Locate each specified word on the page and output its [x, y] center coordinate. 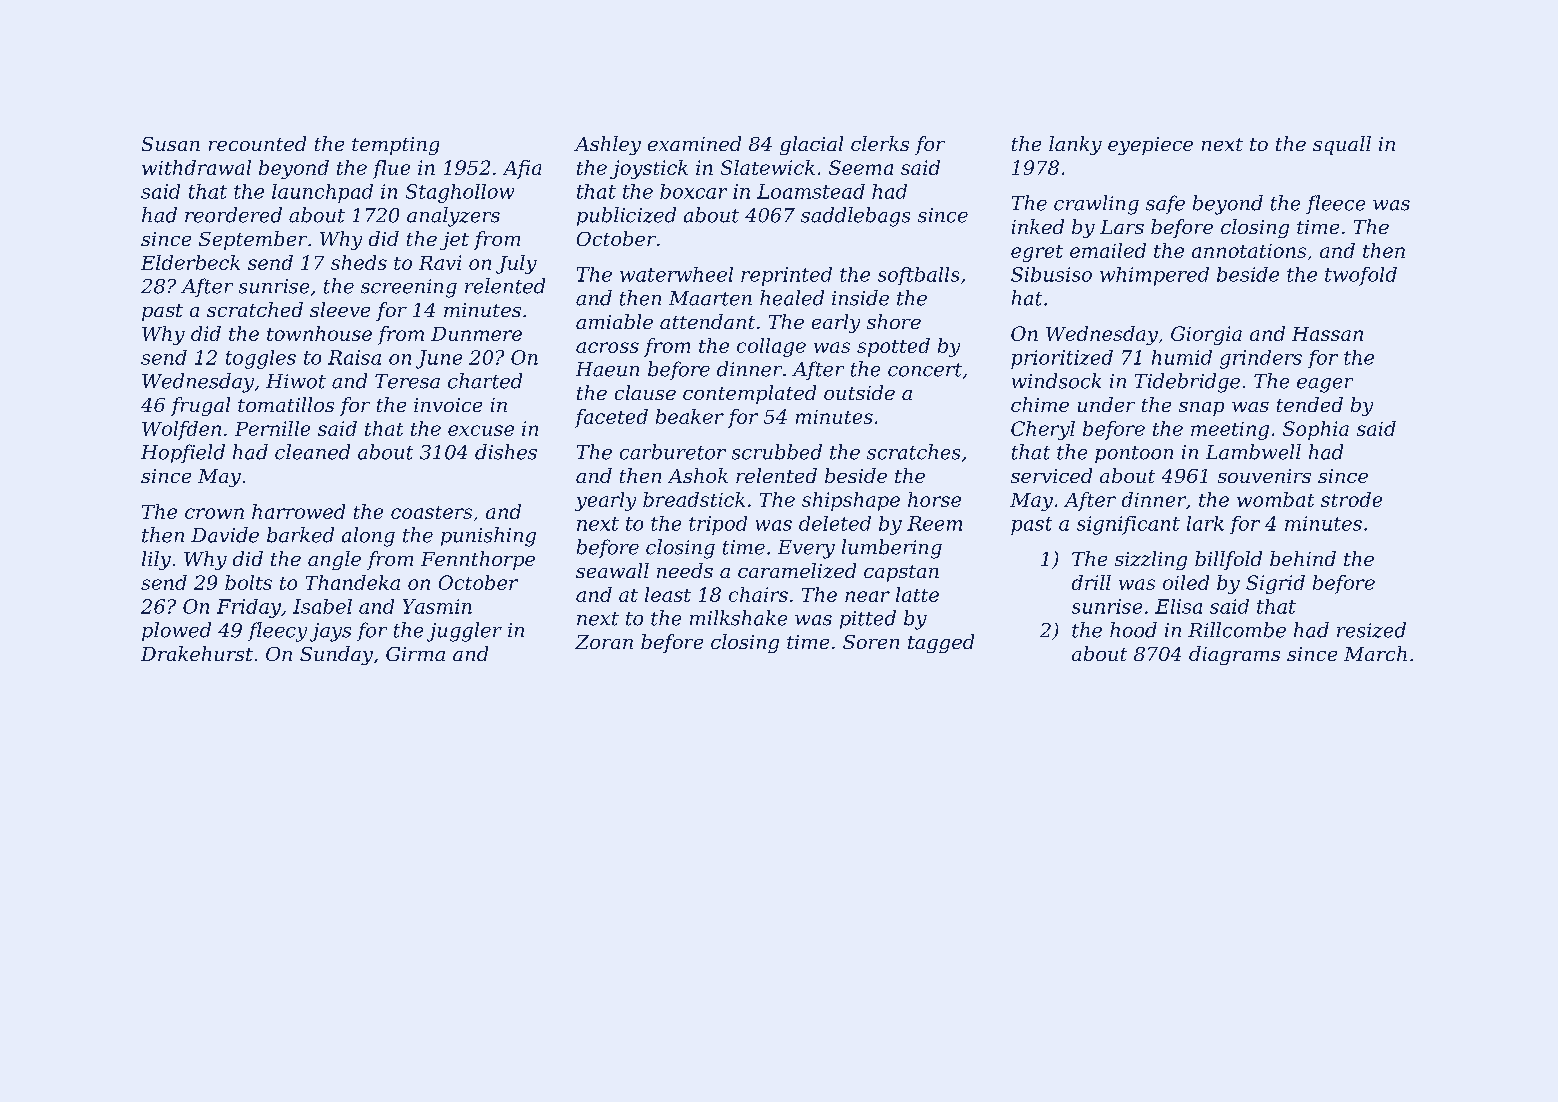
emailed [1108, 250]
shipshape [851, 501]
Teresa [407, 381]
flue [391, 169]
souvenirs [1264, 476]
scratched [255, 309]
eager [1325, 385]
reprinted [786, 276]
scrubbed [777, 452]
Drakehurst [197, 653]
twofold [1361, 276]
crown [214, 513]
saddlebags [855, 217]
